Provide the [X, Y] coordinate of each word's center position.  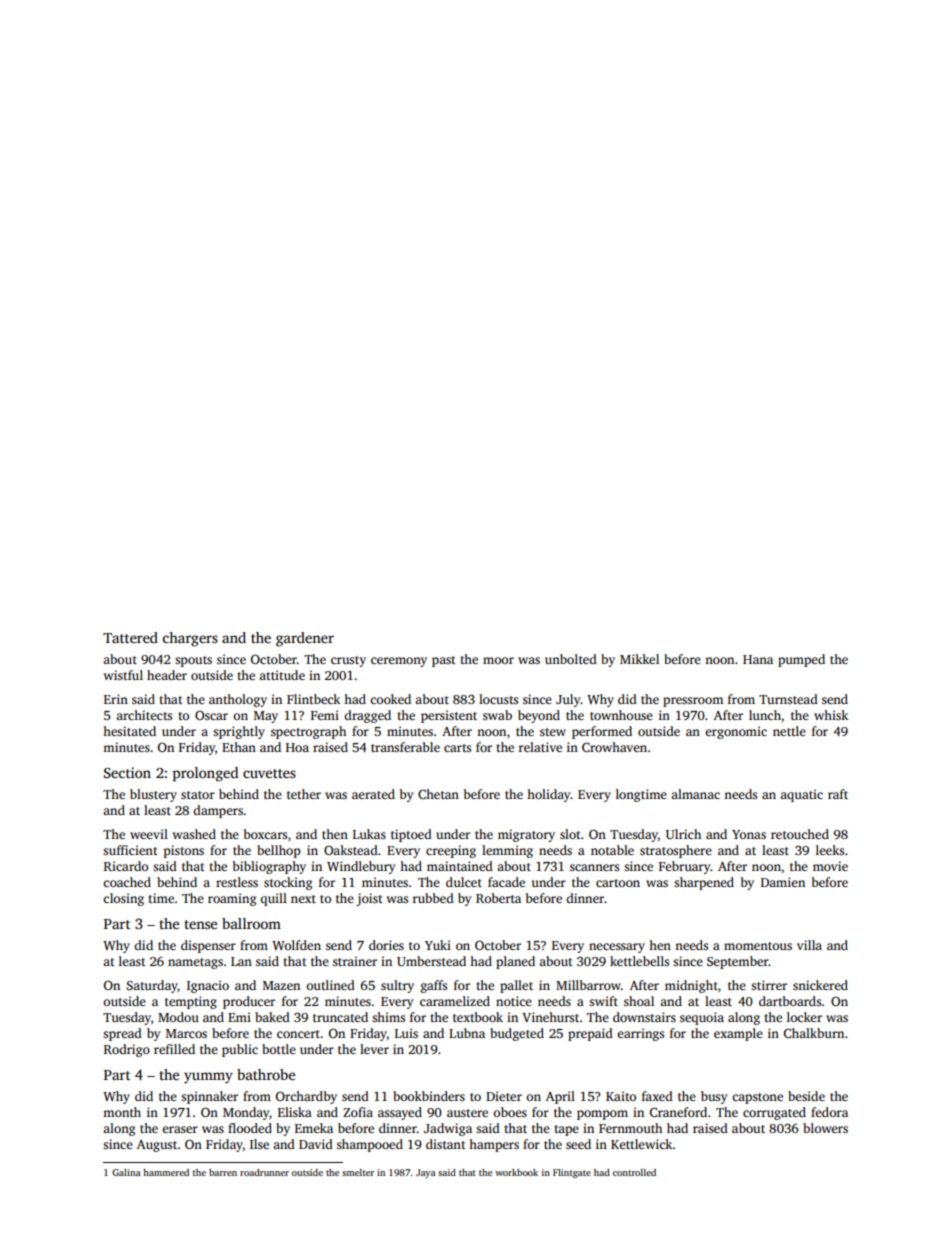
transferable [405, 747]
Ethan [239, 747]
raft [838, 794]
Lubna [467, 1033]
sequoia [702, 1018]
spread [122, 1034]
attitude [282, 675]
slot [570, 834]
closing [123, 899]
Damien [783, 882]
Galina [126, 1172]
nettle [789, 731]
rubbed [433, 898]
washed [194, 834]
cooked [390, 699]
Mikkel [639, 659]
